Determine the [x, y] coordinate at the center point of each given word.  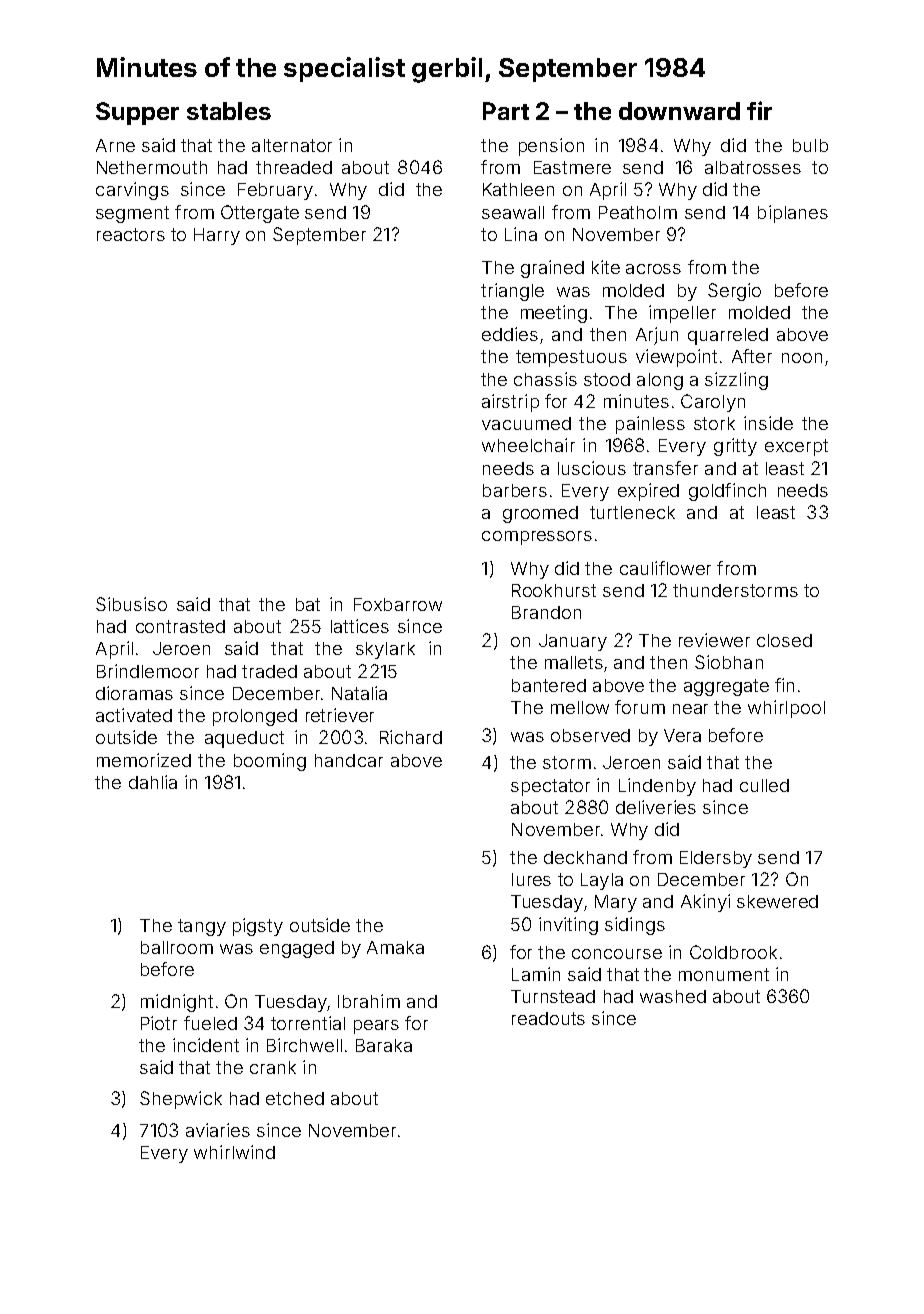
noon [802, 358]
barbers [515, 490]
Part [506, 111]
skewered [777, 901]
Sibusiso [131, 604]
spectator [550, 787]
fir [759, 110]
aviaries [218, 1130]
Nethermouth [152, 167]
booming [270, 762]
